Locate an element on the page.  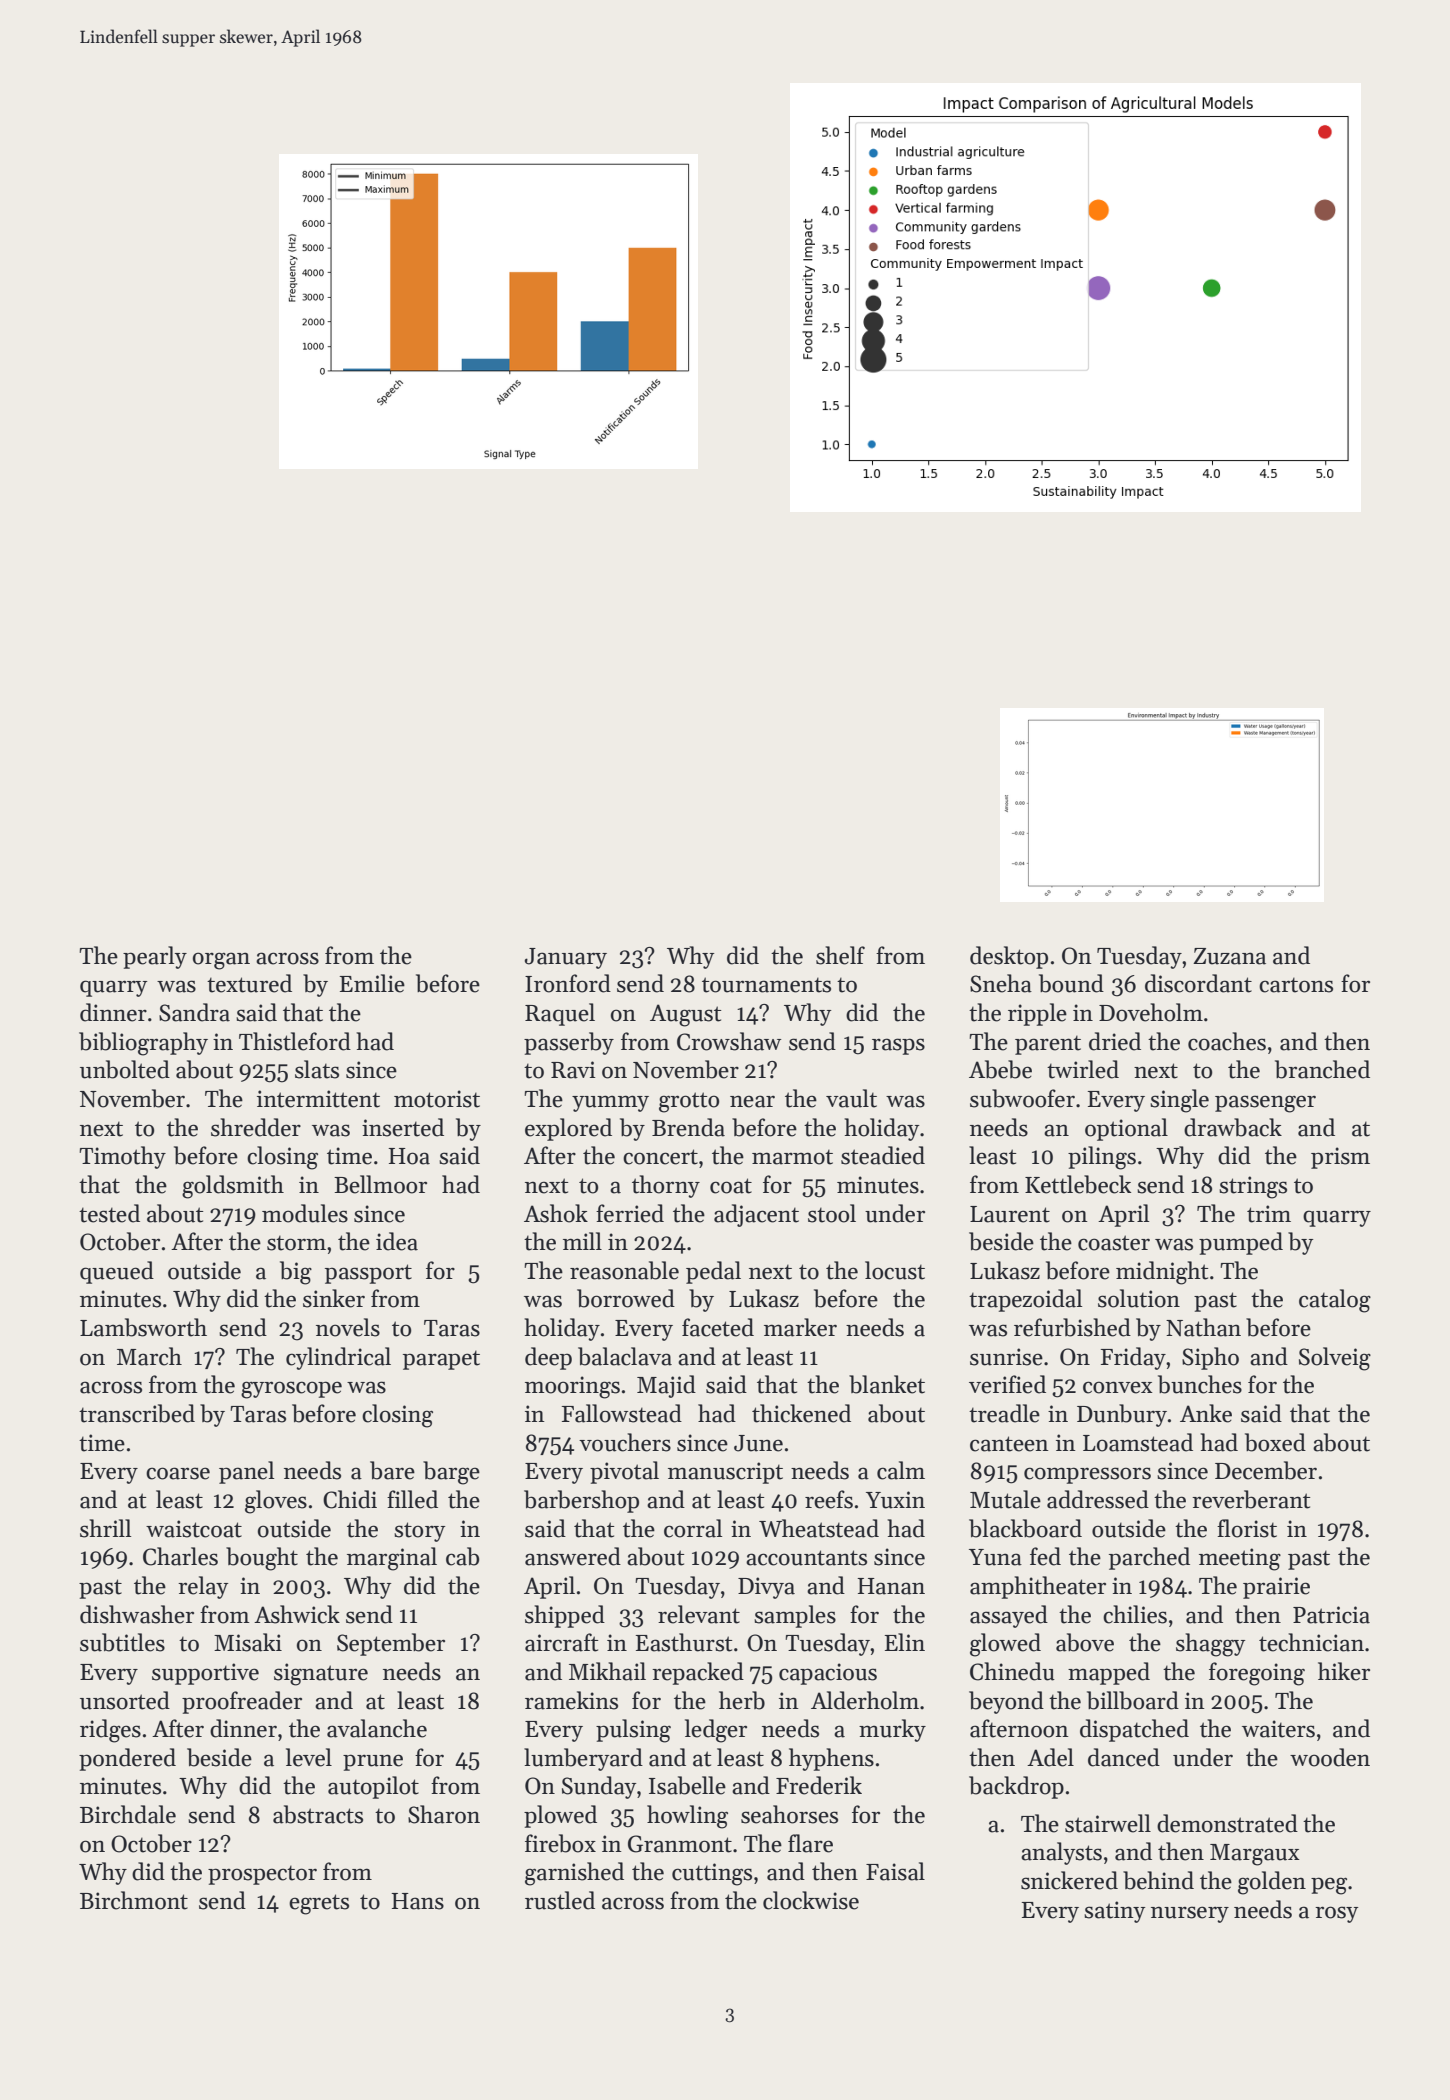
marker is located at coordinates (800, 1327).
